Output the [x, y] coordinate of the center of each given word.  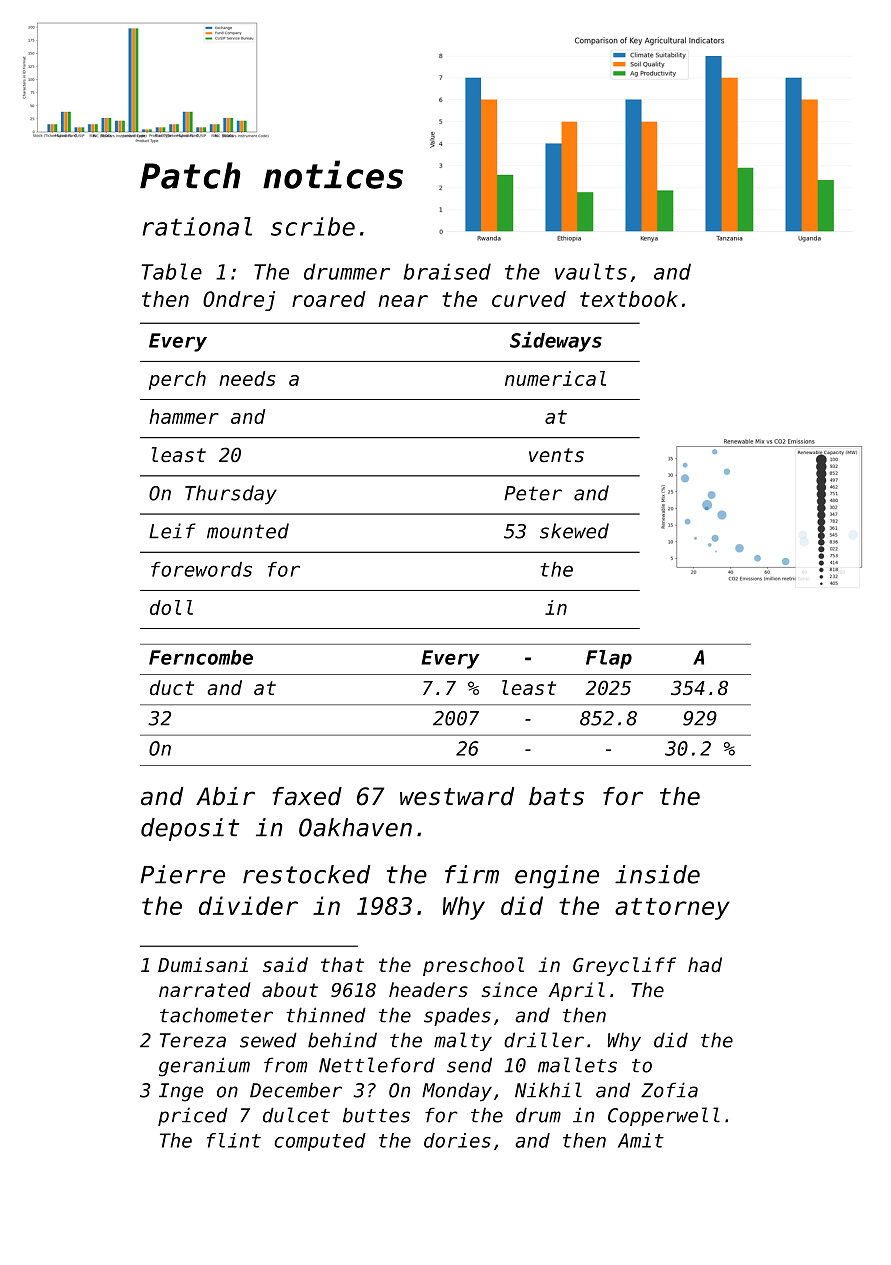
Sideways [556, 342]
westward [457, 796]
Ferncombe [201, 657]
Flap [609, 659]
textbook [629, 299]
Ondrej [239, 301]
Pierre [182, 874]
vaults [591, 271]
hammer [184, 416]
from [285, 1065]
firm [472, 874]
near [403, 301]
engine [557, 877]
